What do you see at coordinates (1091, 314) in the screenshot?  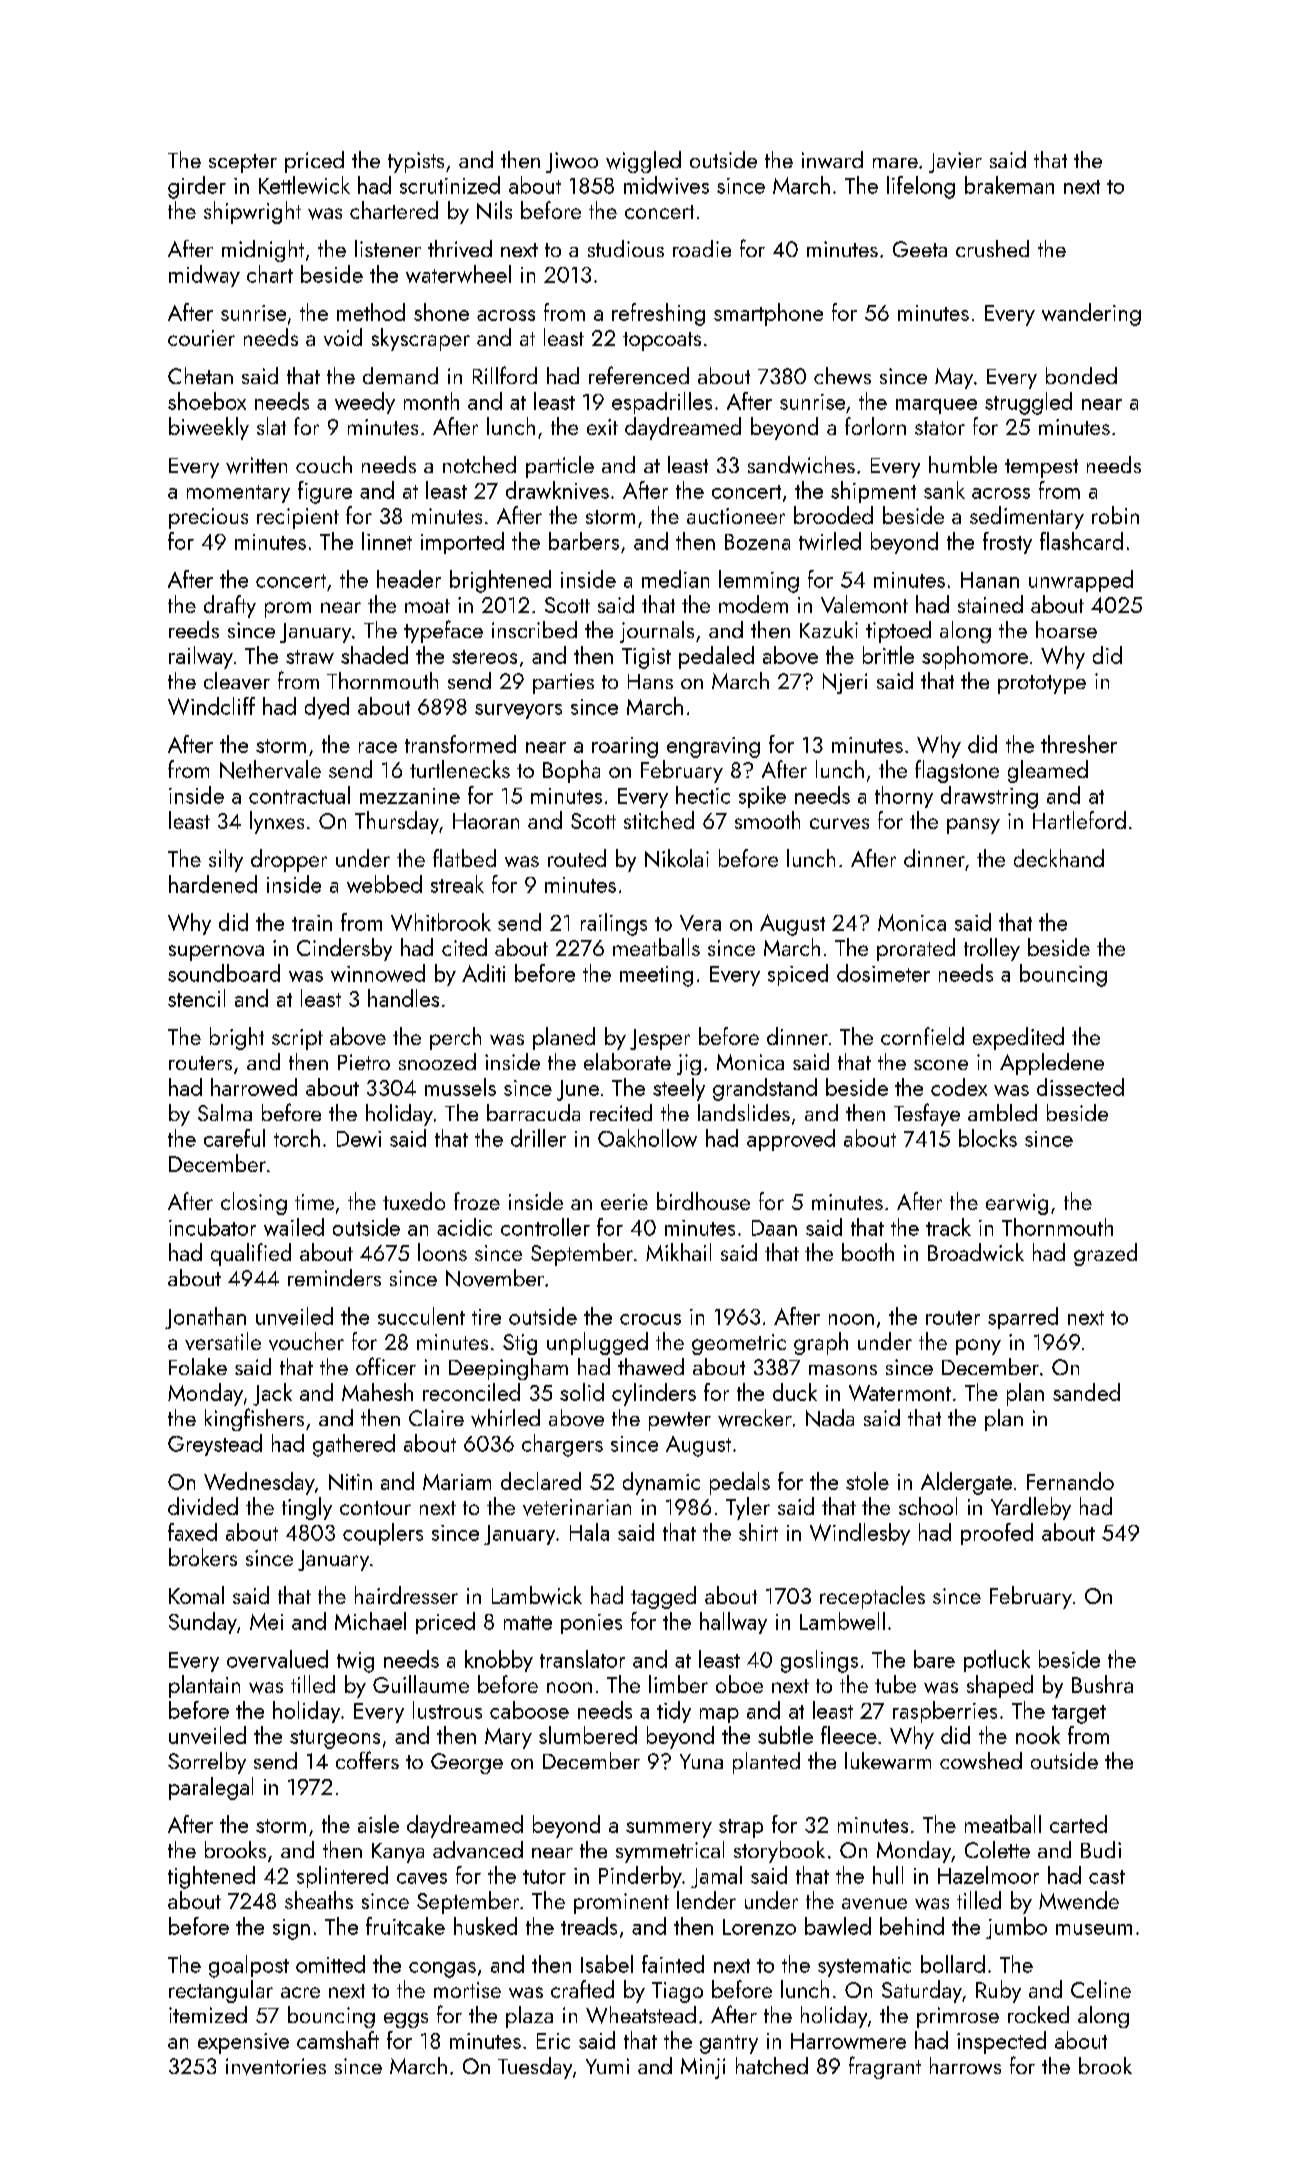 I see `wandering` at bounding box center [1091, 314].
